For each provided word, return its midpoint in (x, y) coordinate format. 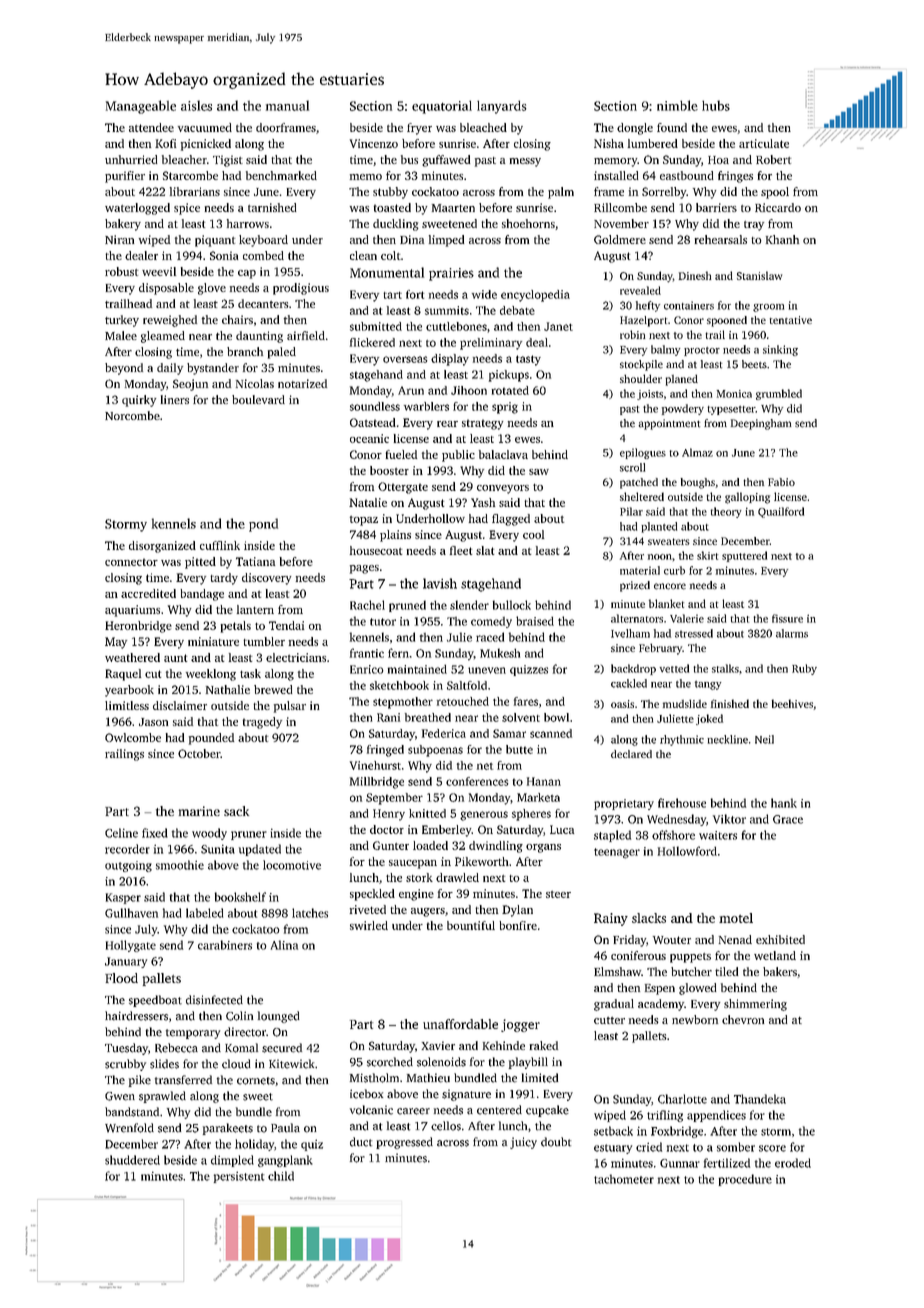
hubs (716, 105)
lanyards (502, 107)
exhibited (780, 939)
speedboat (155, 1001)
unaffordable (460, 1024)
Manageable (141, 107)
